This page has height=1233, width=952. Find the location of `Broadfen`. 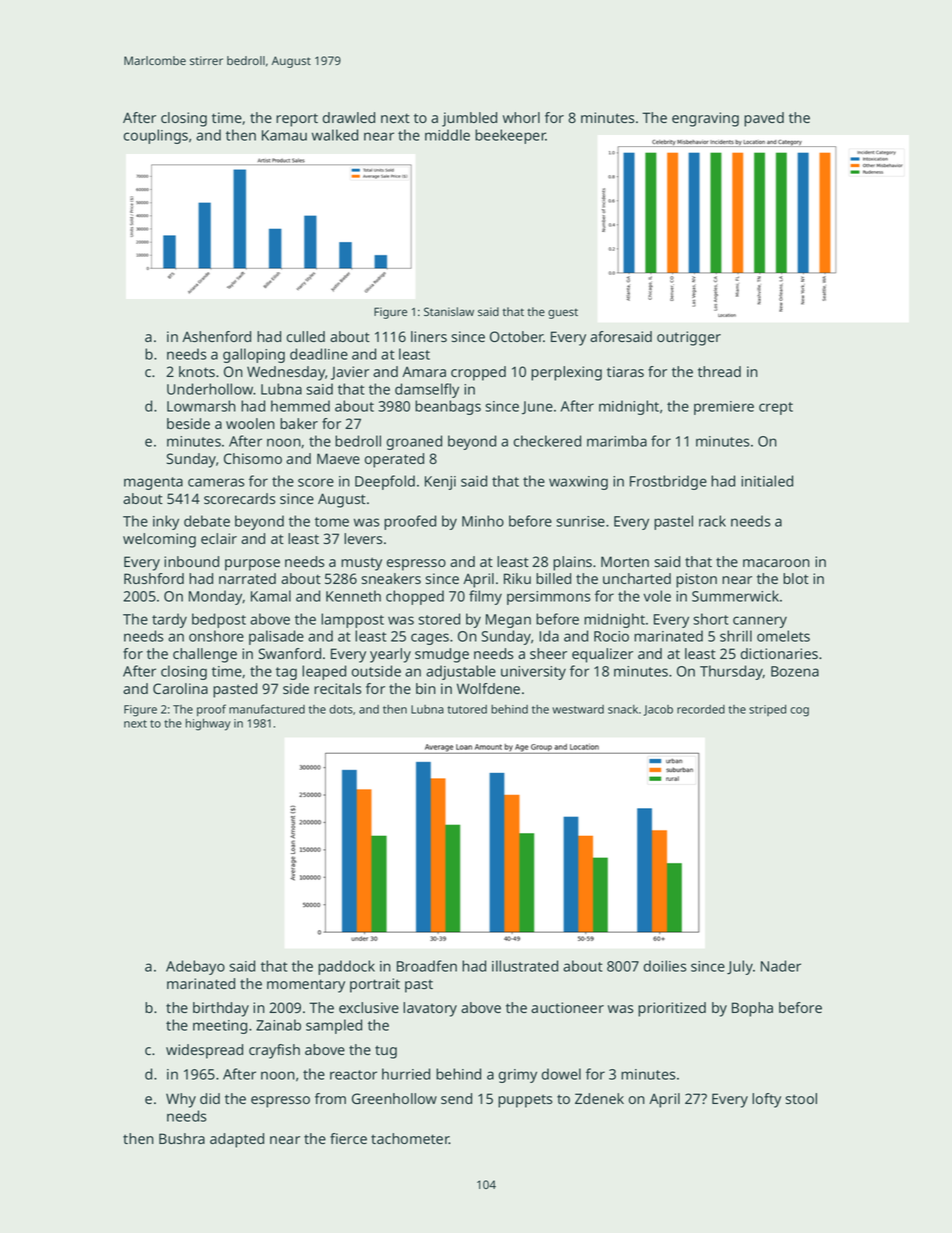

Broadfen is located at coordinates (427, 966).
